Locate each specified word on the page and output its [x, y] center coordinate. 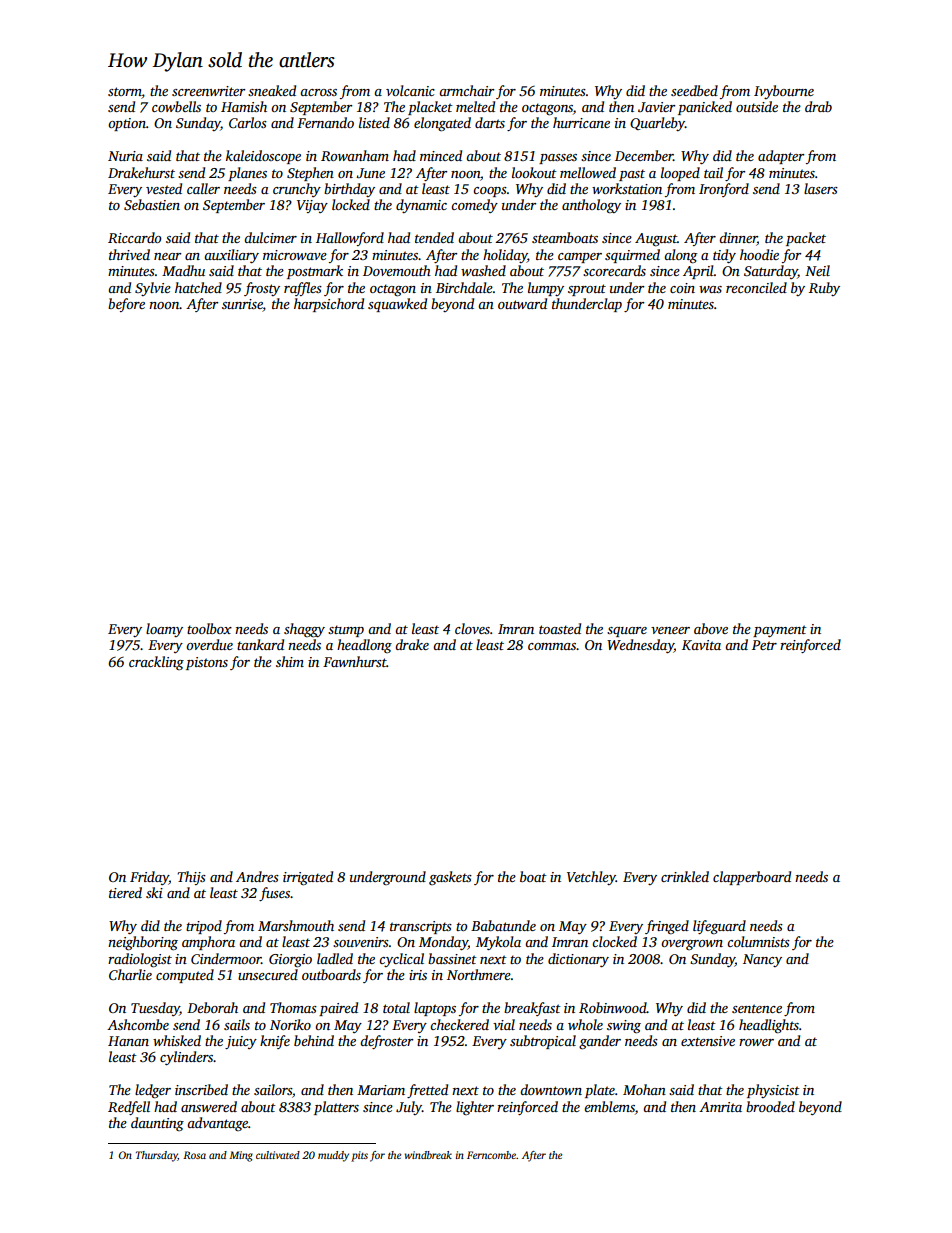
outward [522, 303]
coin [682, 288]
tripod [204, 927]
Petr [764, 645]
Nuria [125, 156]
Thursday [157, 1156]
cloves [472, 628]
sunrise [242, 305]
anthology [591, 206]
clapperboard [752, 878]
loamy [164, 630]
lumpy [546, 289]
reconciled [756, 287]
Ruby [824, 289]
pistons [207, 663]
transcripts [421, 927]
